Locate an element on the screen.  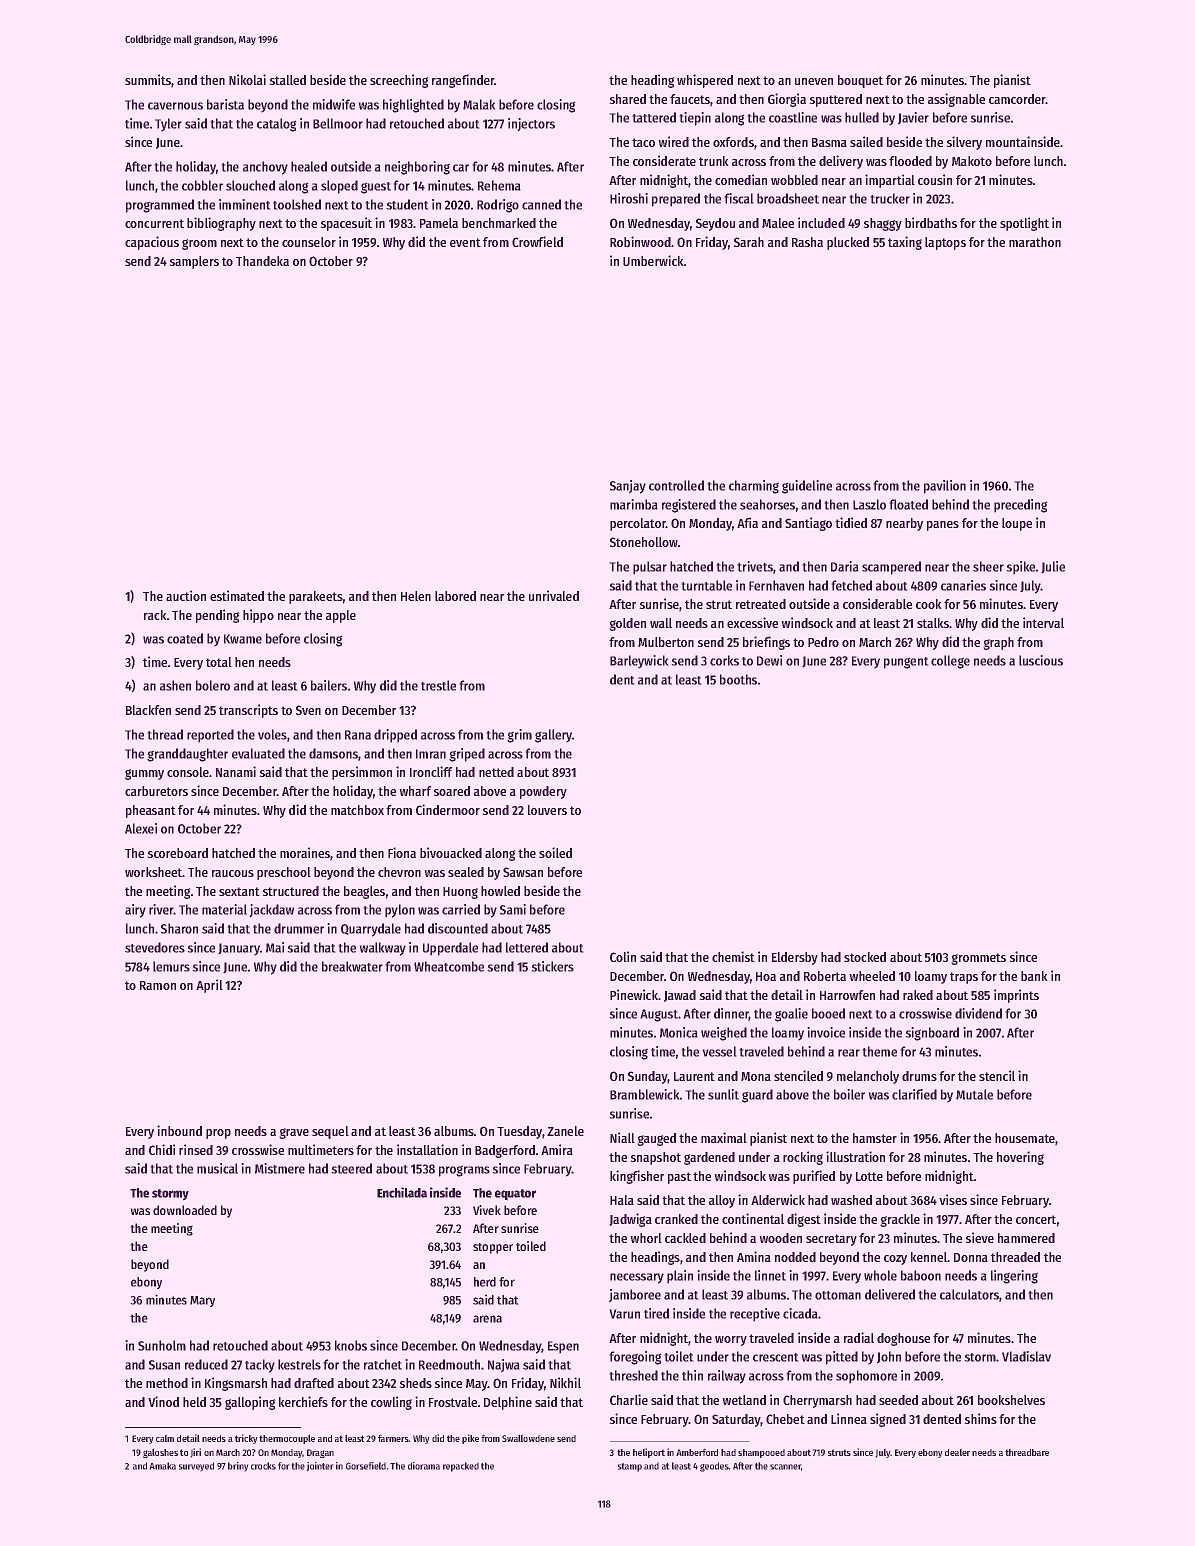
cousin is located at coordinates (935, 179).
